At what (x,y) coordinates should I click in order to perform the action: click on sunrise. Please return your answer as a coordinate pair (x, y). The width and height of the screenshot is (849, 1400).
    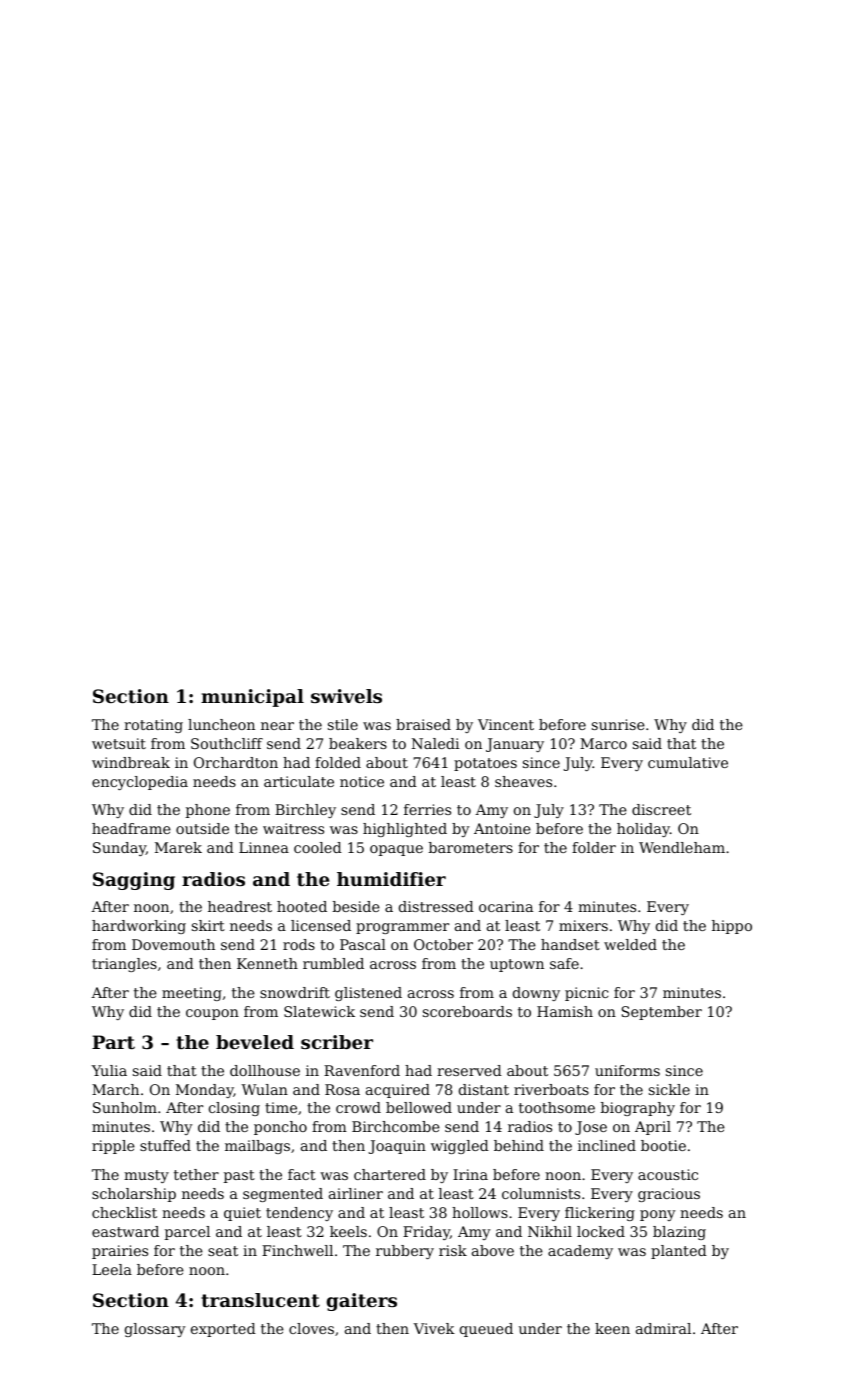
    Looking at the image, I should click on (618, 724).
